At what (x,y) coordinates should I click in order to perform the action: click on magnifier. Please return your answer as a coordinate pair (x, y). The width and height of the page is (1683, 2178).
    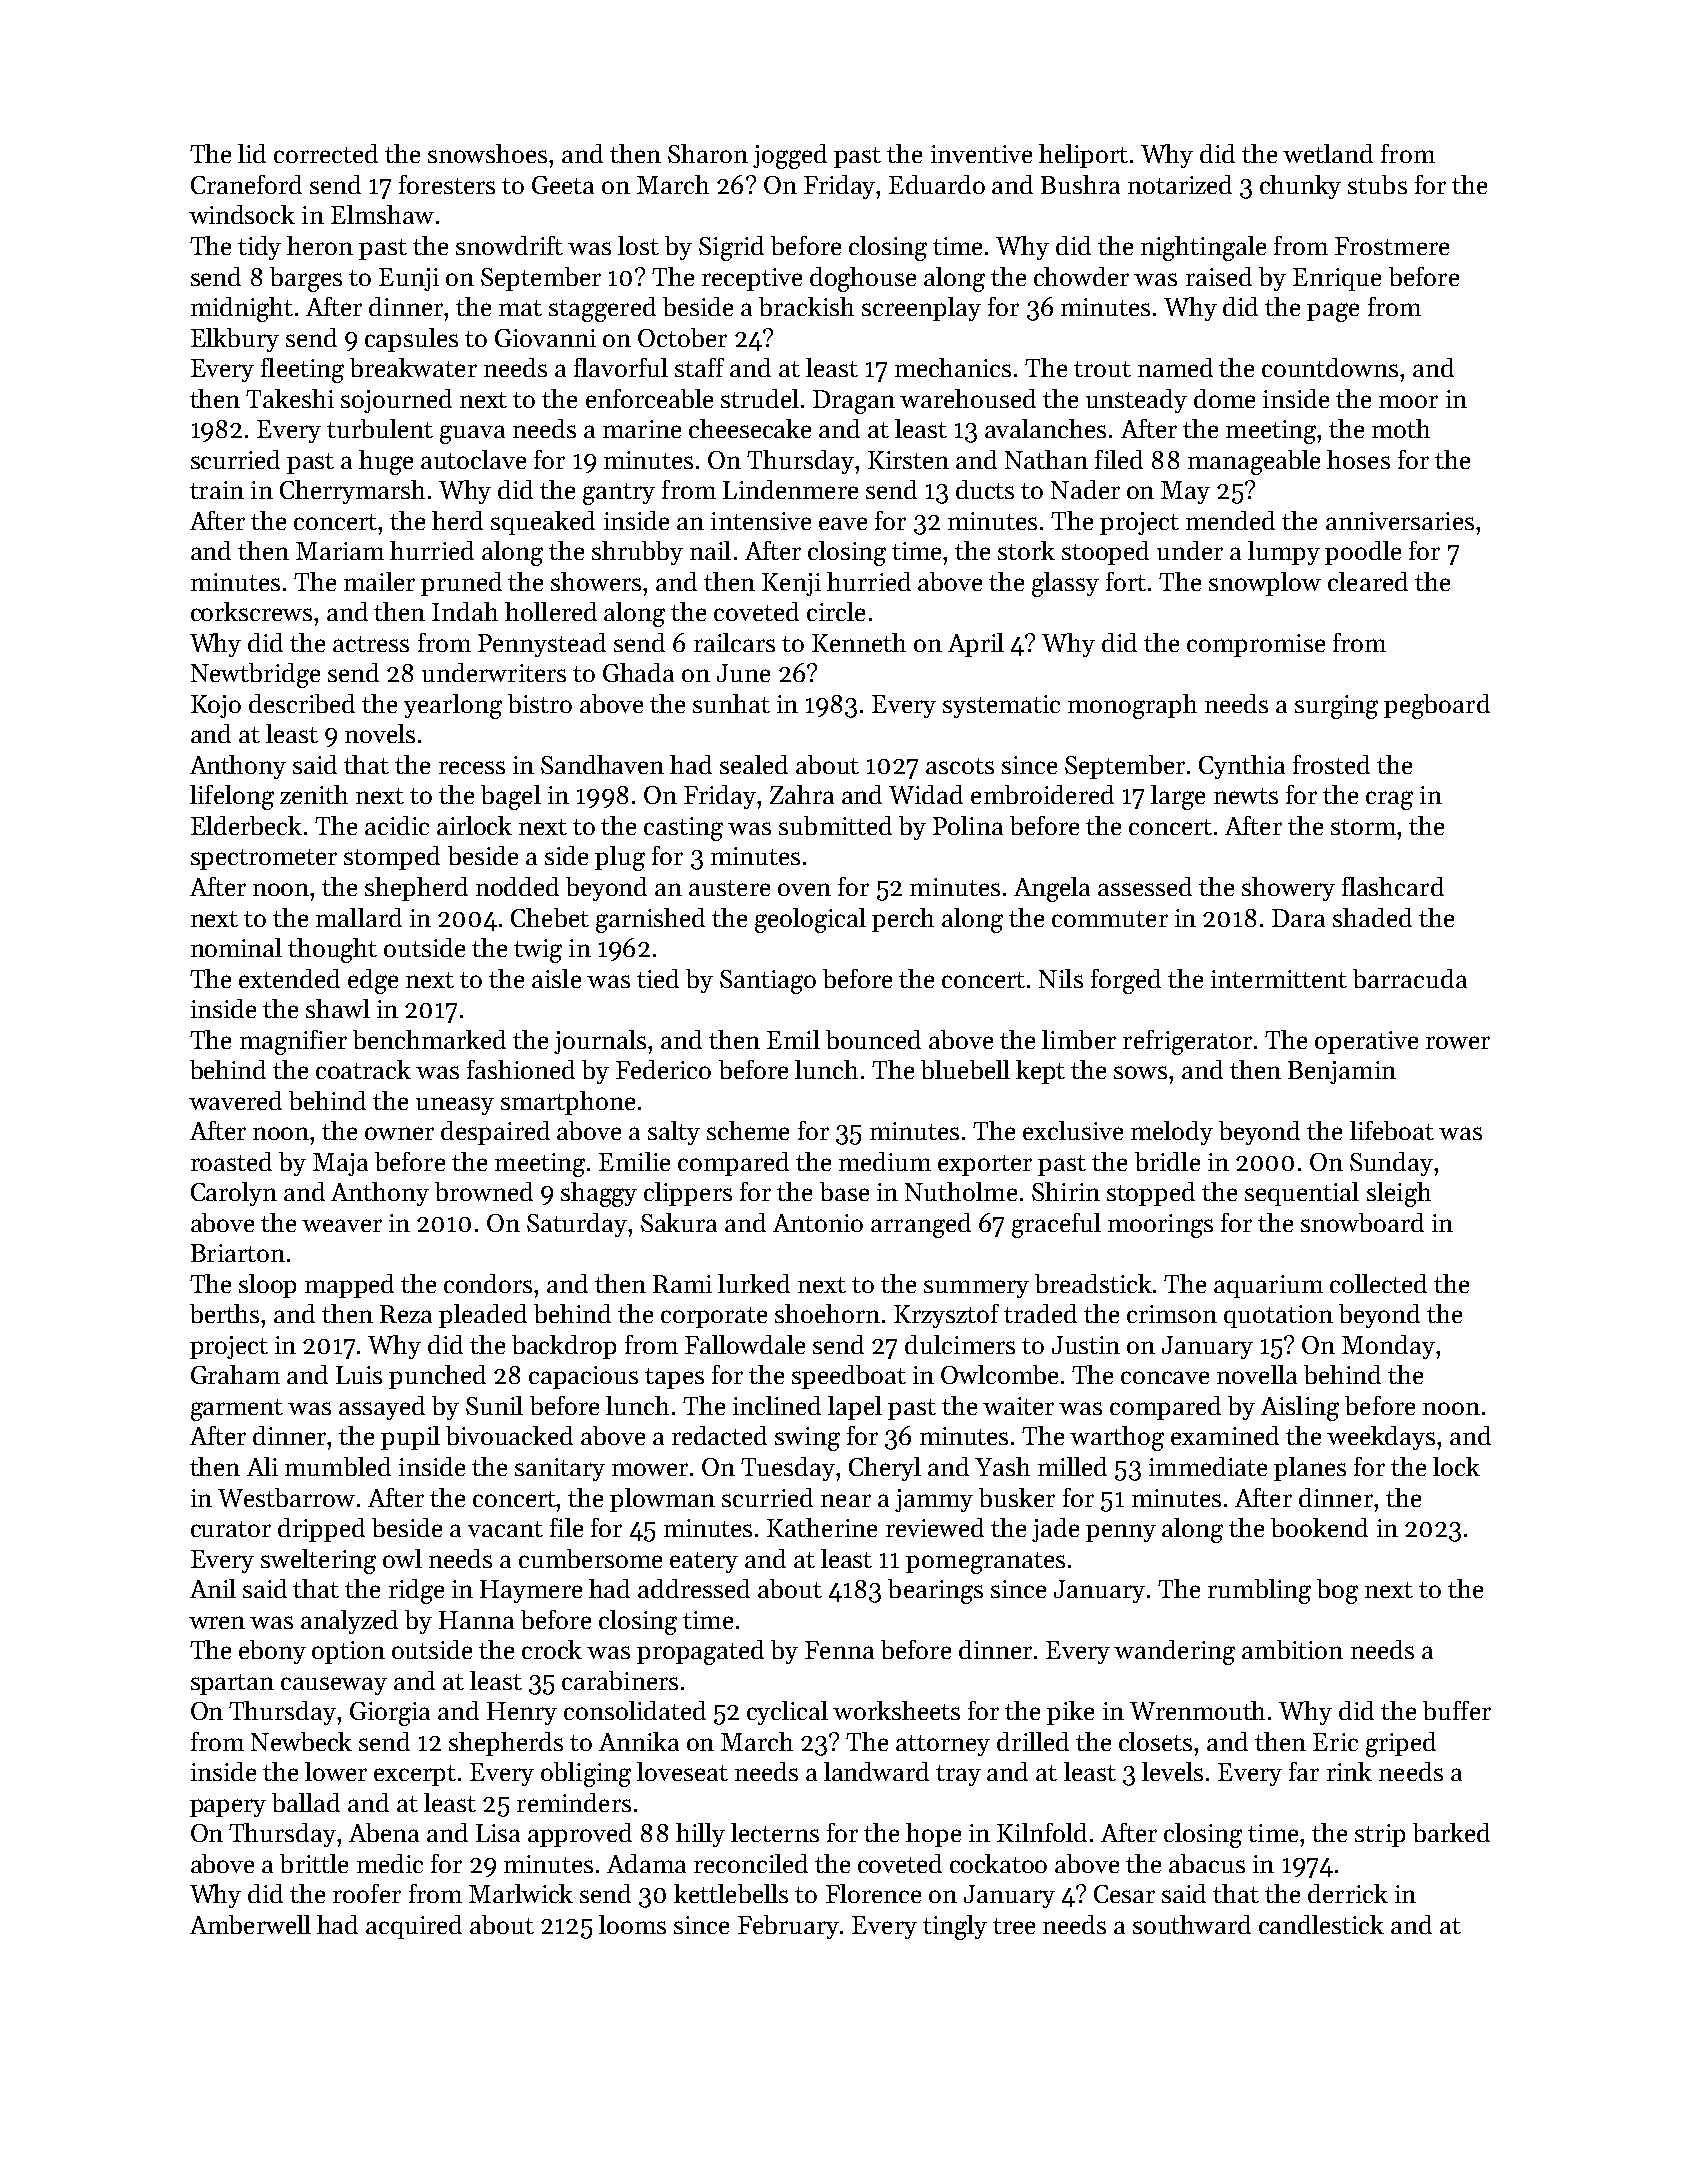
    Looking at the image, I should click on (293, 1042).
